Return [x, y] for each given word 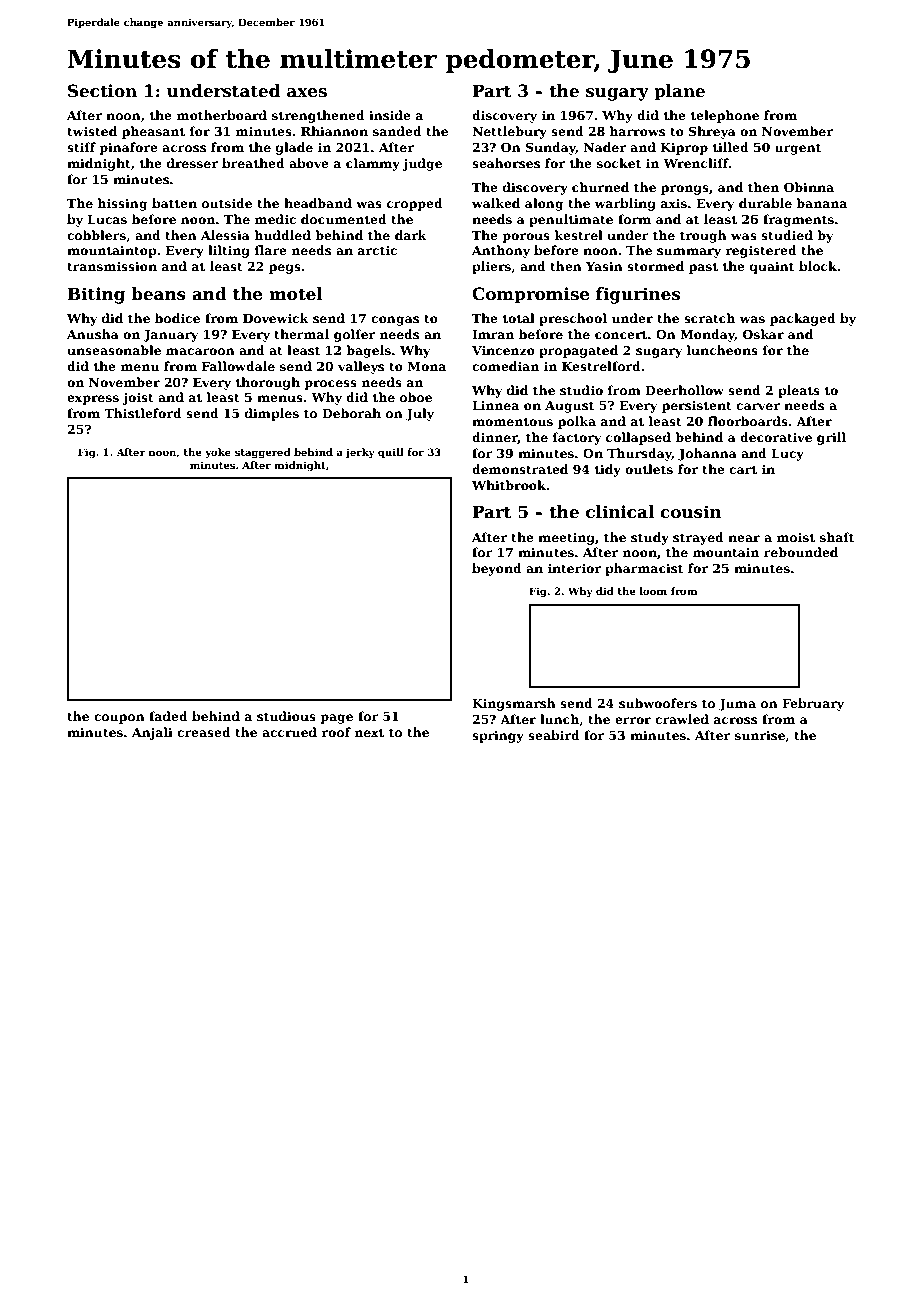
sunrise [760, 735]
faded [168, 716]
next [369, 732]
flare [271, 250]
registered [761, 251]
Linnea [495, 405]
